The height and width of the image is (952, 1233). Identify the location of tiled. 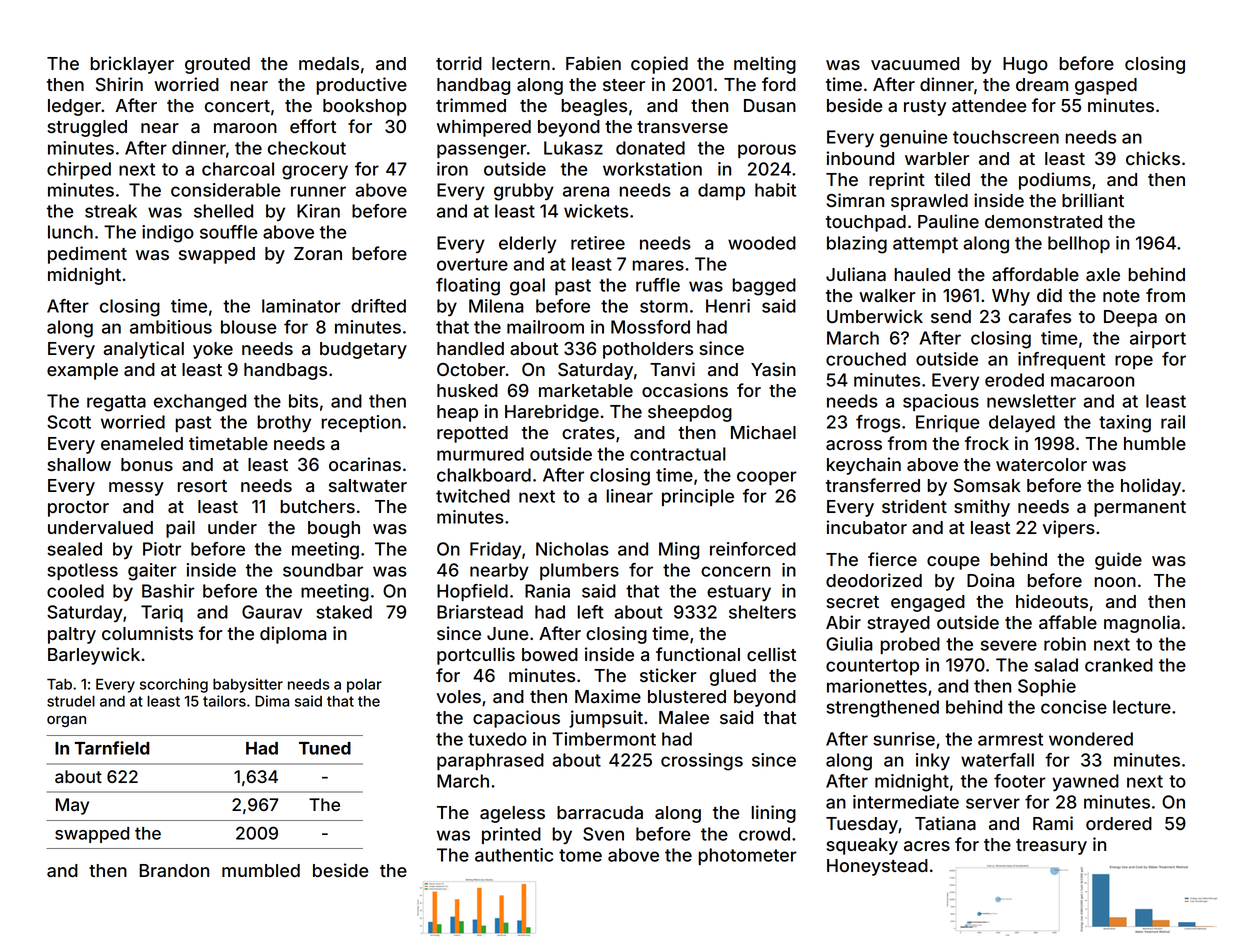
(952, 179).
